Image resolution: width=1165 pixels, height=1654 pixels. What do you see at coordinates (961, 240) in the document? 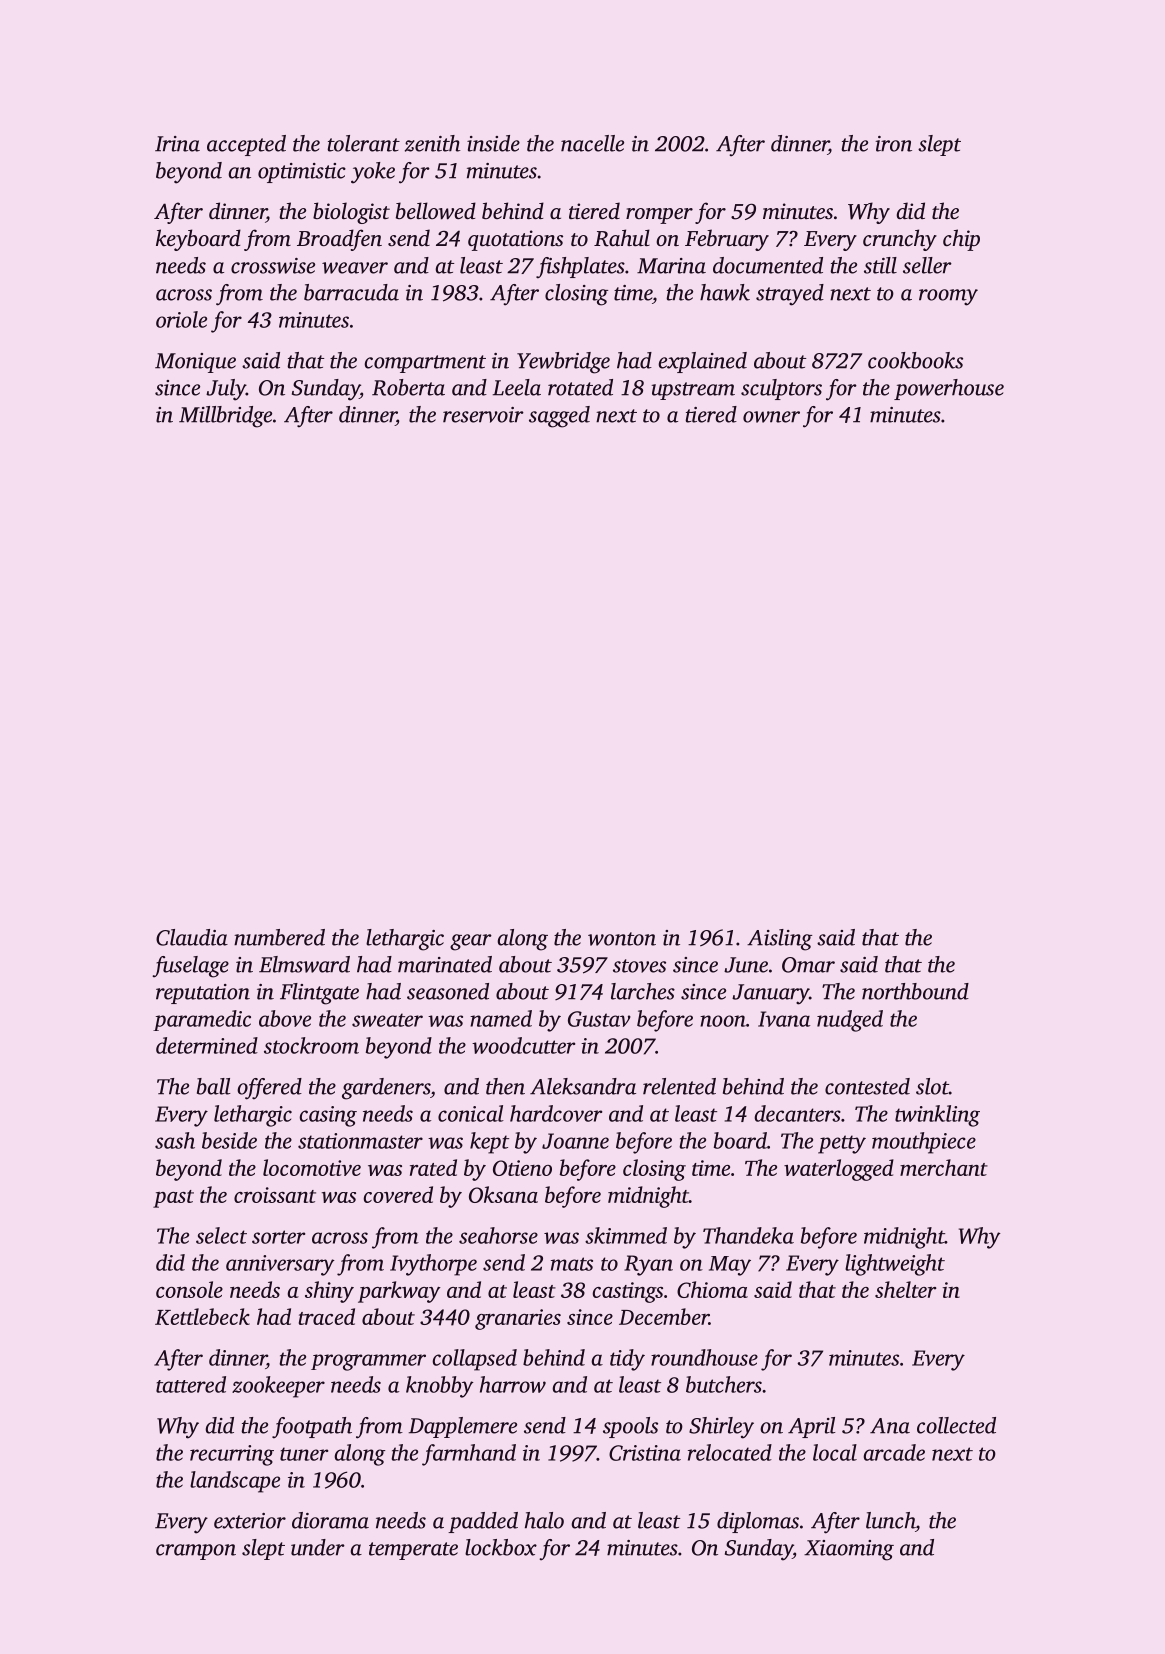
I see `chip` at bounding box center [961, 240].
